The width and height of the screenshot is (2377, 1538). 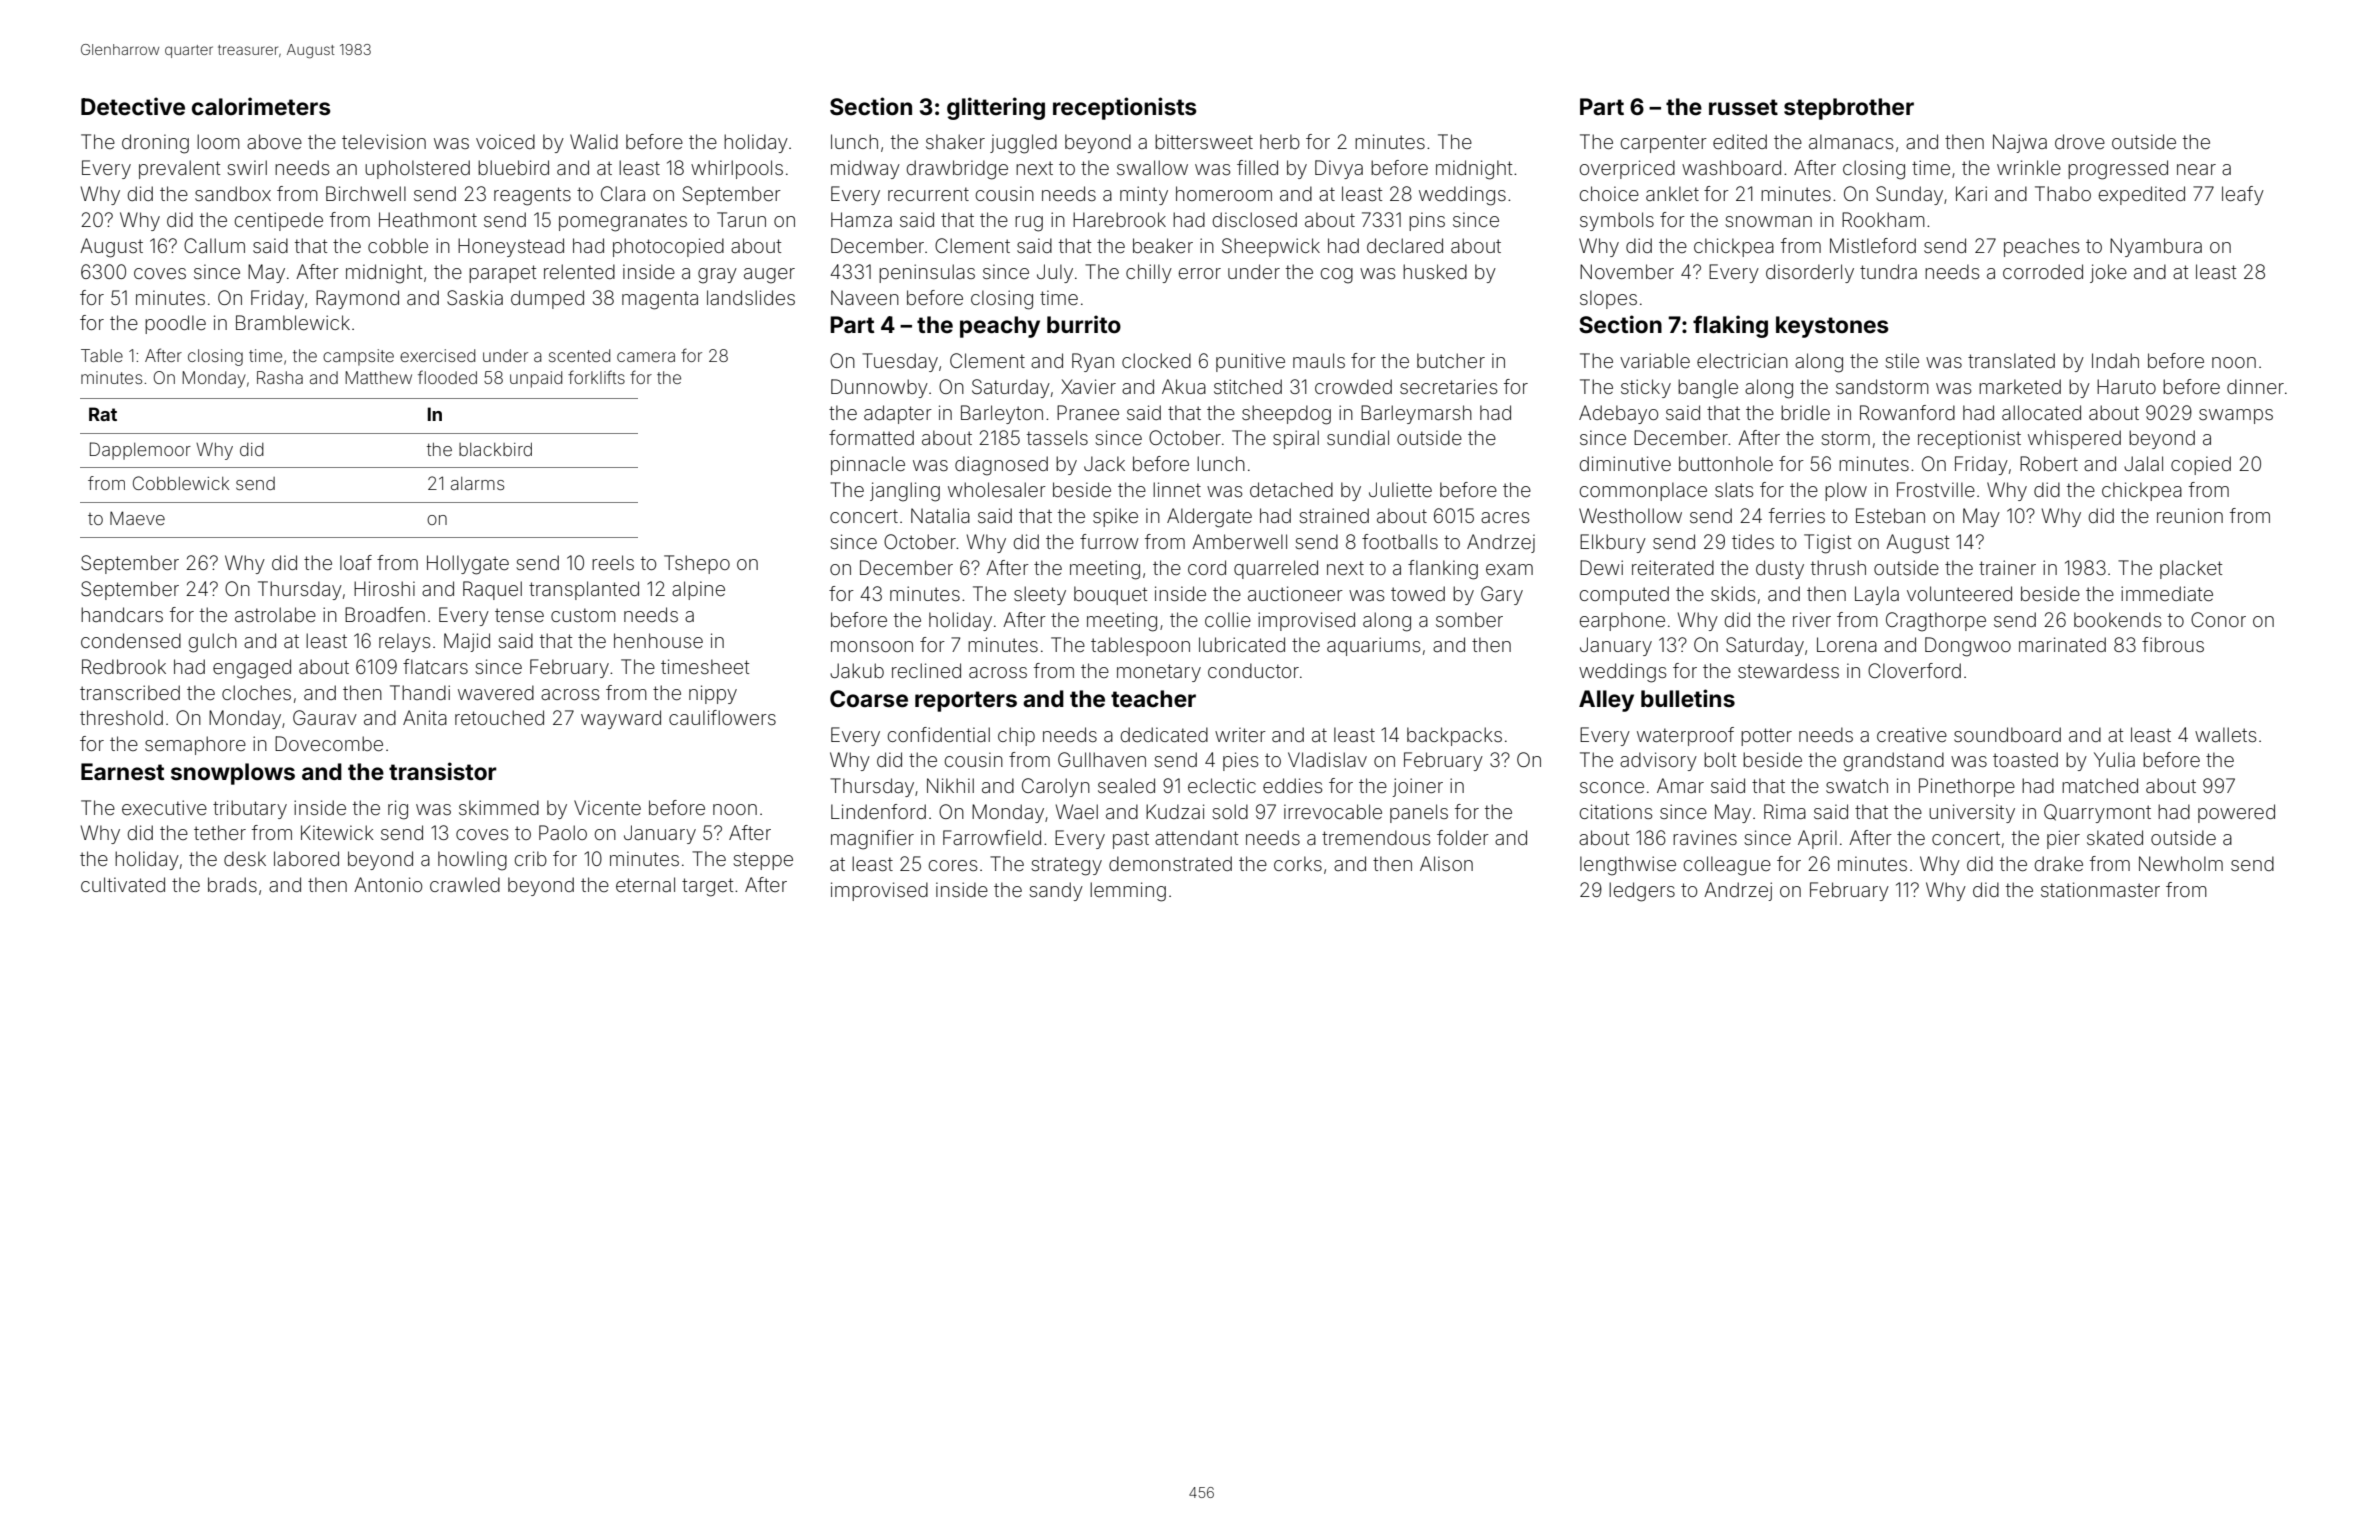 What do you see at coordinates (1849, 109) in the screenshot?
I see `stepbrother` at bounding box center [1849, 109].
